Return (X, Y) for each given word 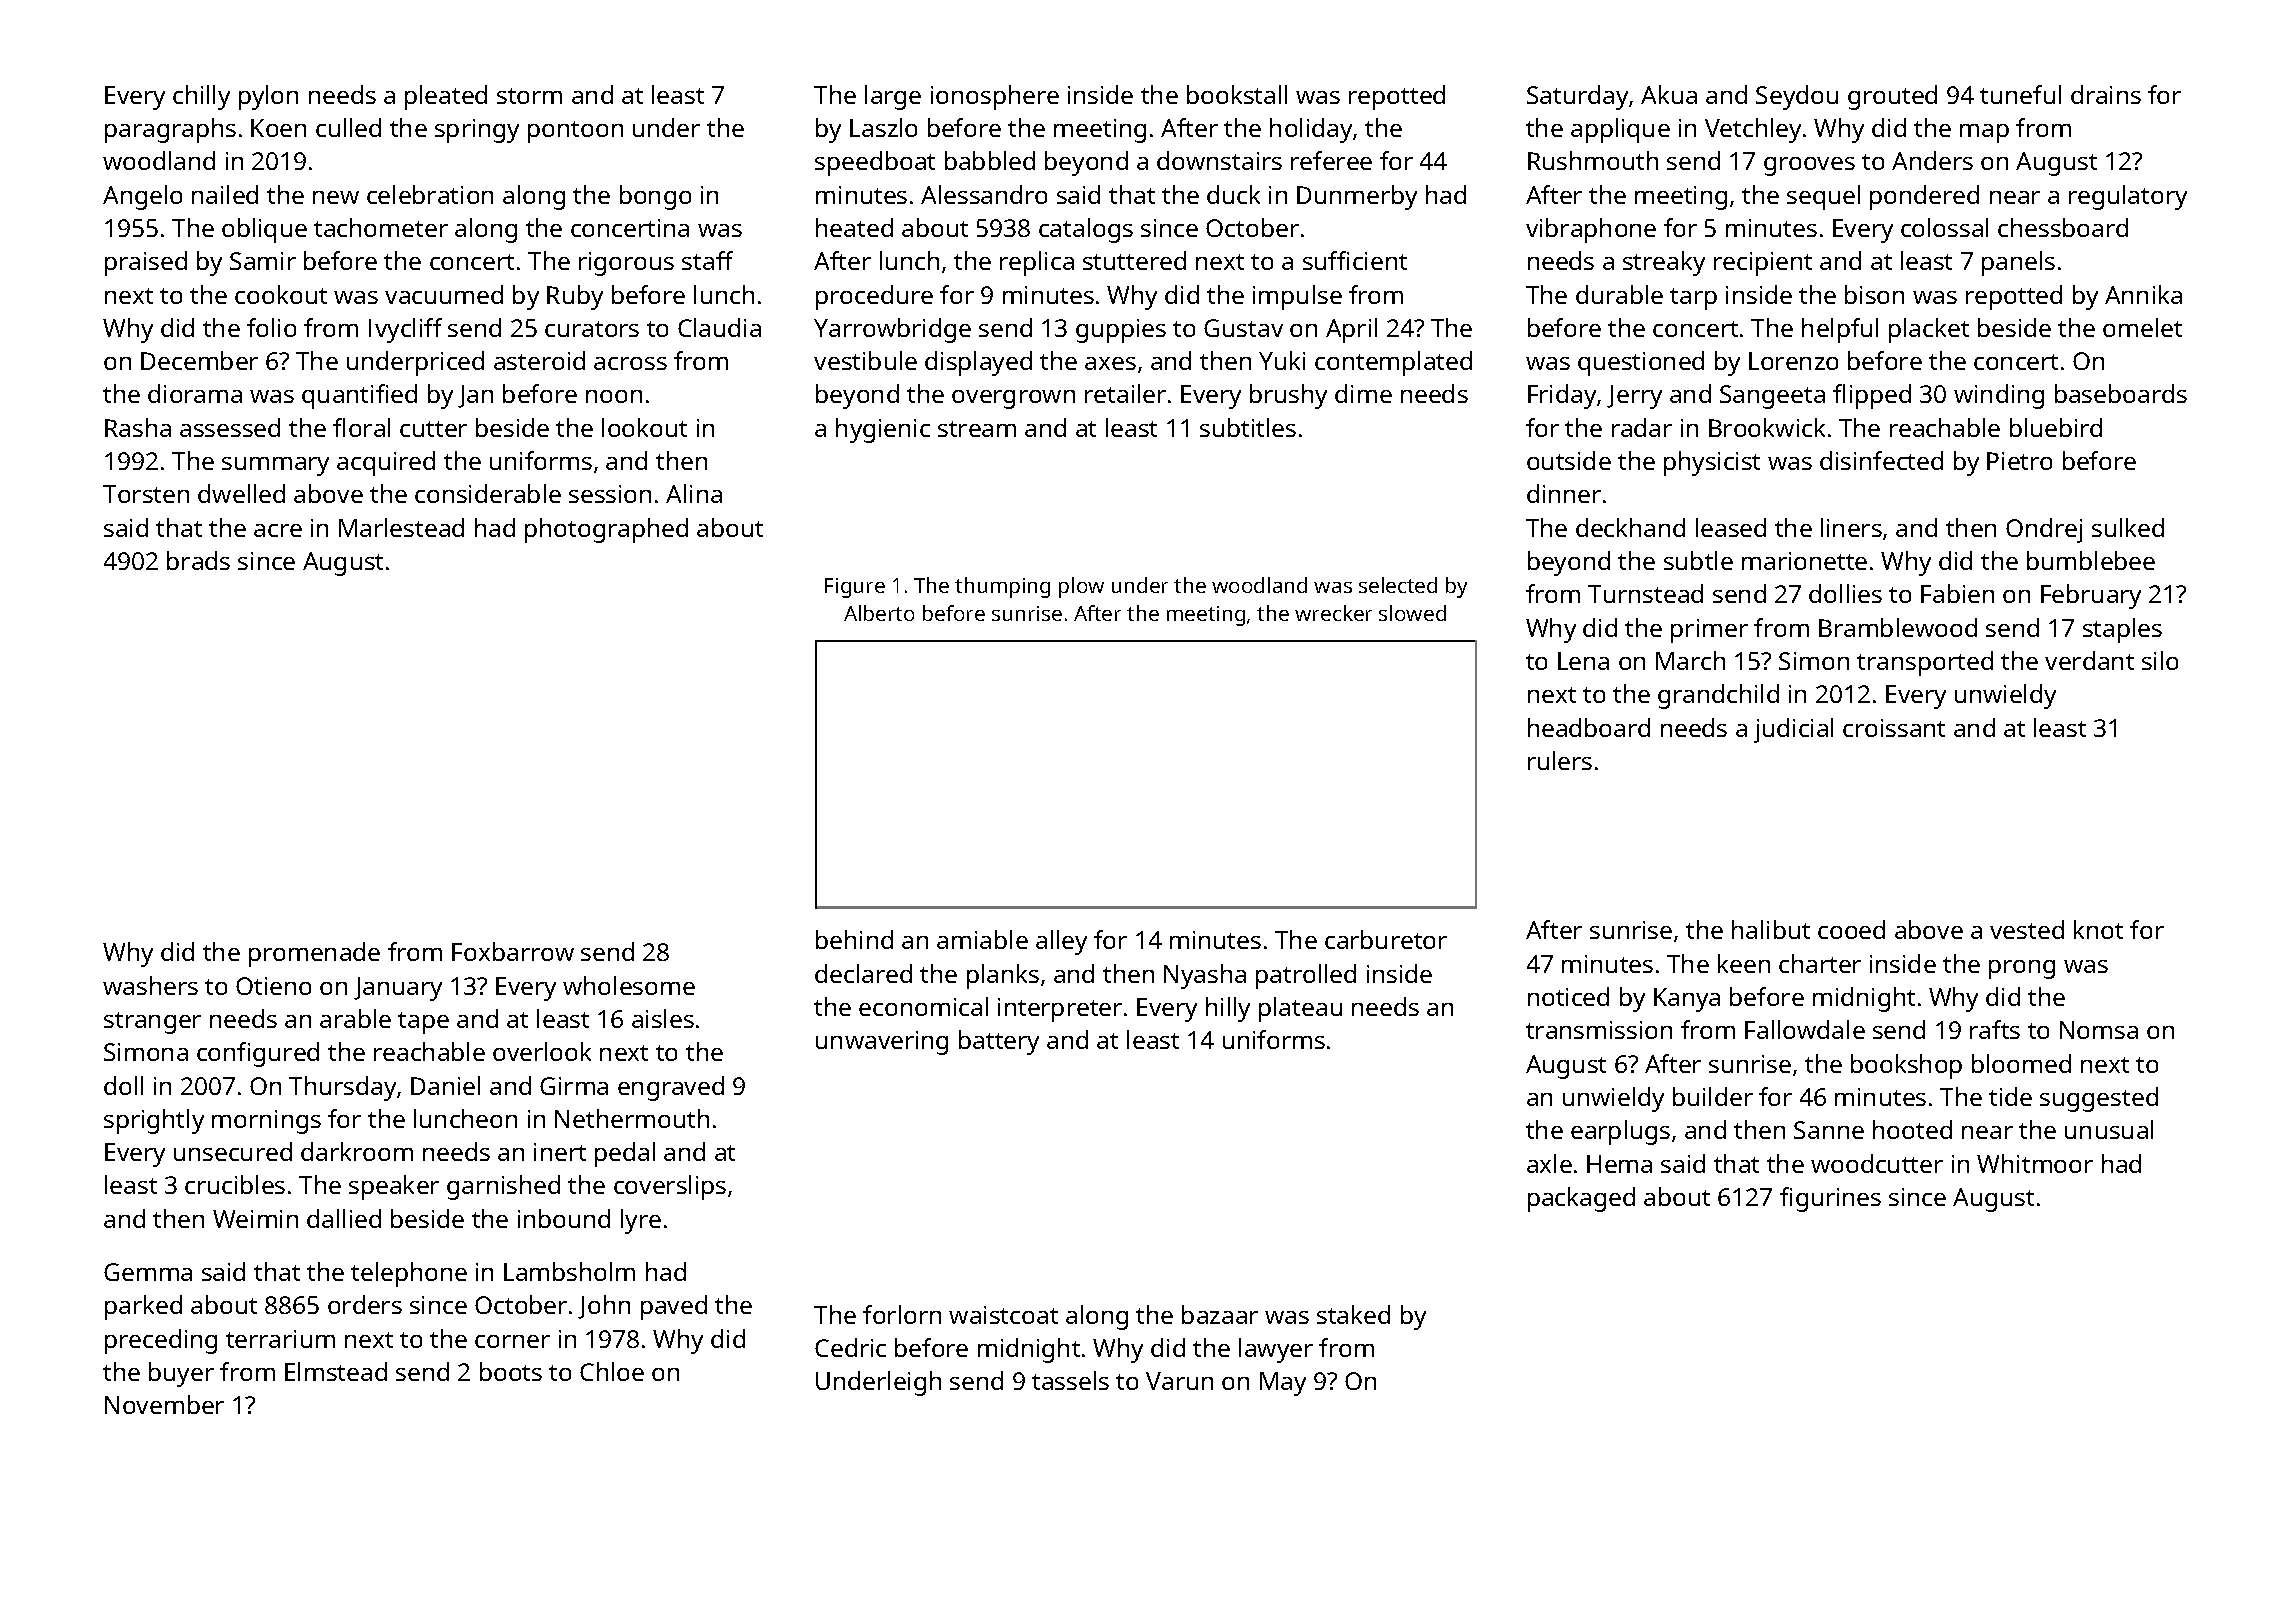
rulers (1560, 760)
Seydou (1797, 97)
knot (2098, 929)
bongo (655, 197)
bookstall (1237, 94)
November (164, 1404)
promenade (314, 954)
